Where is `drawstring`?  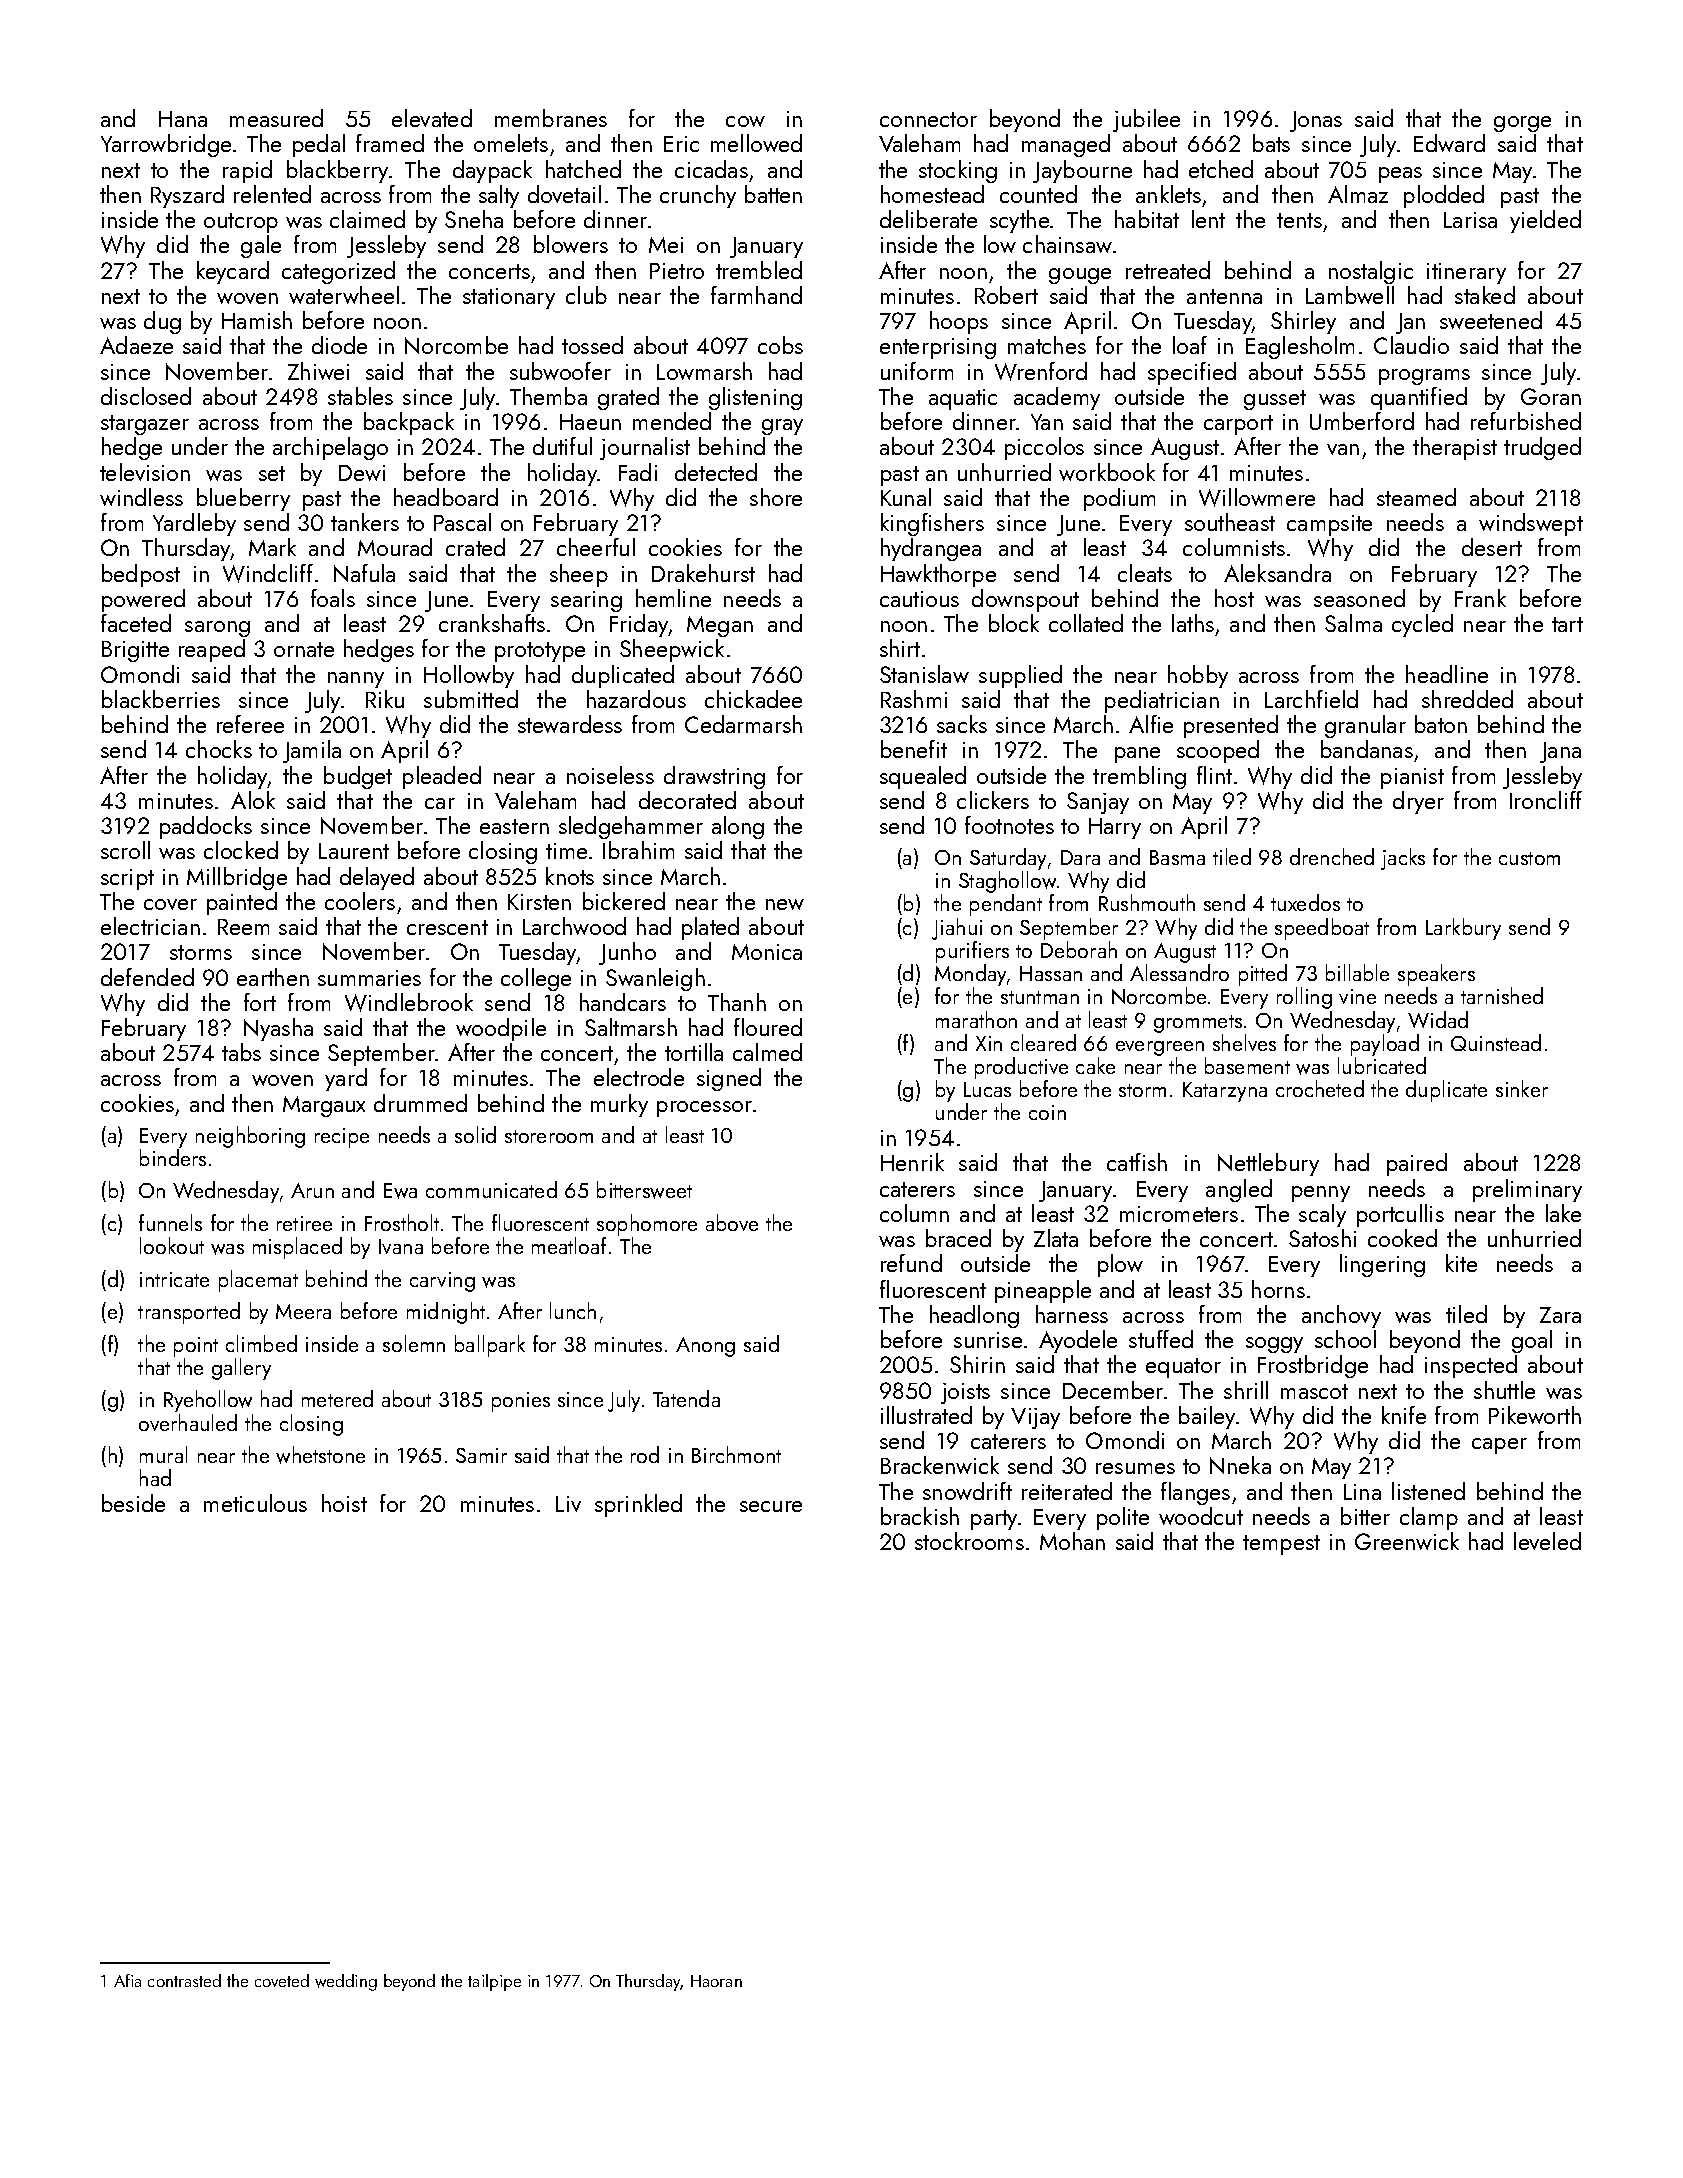
drawstring is located at coordinates (714, 777).
